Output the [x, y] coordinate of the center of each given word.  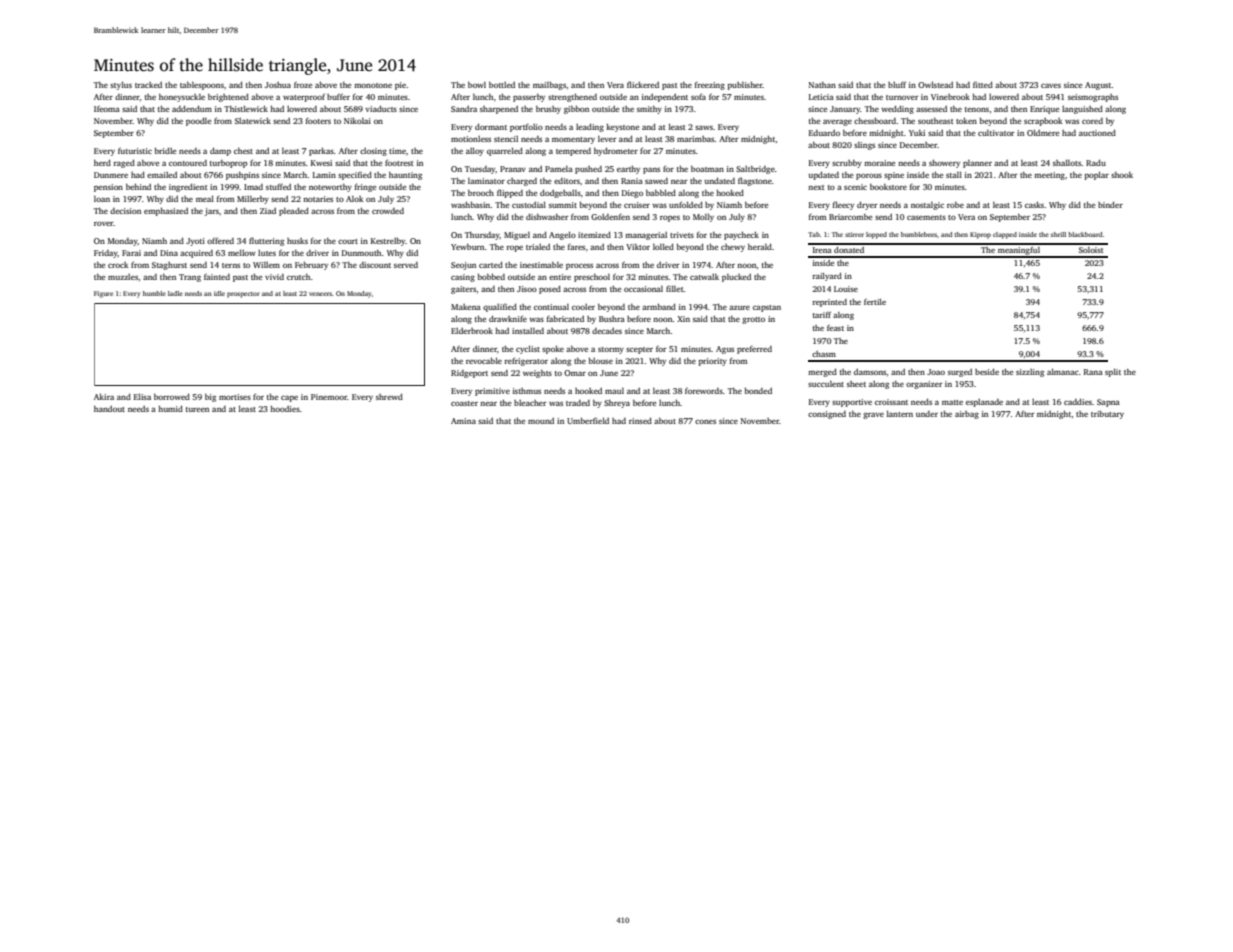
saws [704, 127]
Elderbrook [472, 331]
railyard [827, 277]
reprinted [829, 303]
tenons [977, 109]
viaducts [381, 108]
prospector [243, 295]
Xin [683, 319]
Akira [104, 397]
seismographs [1093, 98]
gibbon [576, 110]
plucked [736, 278]
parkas [321, 152]
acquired [196, 254]
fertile [875, 302]
